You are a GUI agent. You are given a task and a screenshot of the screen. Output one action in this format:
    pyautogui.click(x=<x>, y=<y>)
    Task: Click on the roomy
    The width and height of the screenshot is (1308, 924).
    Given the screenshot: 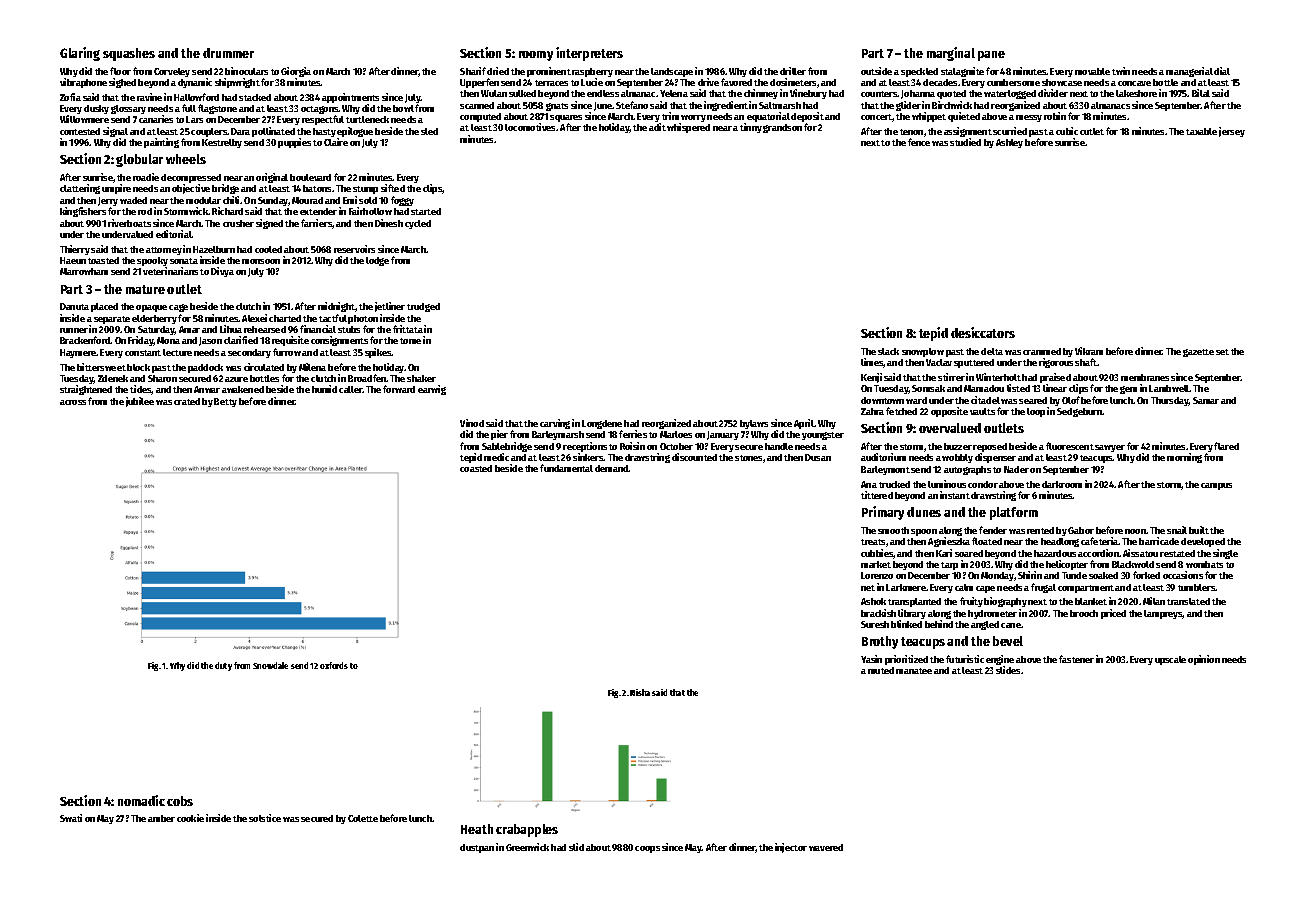 What is the action you would take?
    pyautogui.click(x=536, y=56)
